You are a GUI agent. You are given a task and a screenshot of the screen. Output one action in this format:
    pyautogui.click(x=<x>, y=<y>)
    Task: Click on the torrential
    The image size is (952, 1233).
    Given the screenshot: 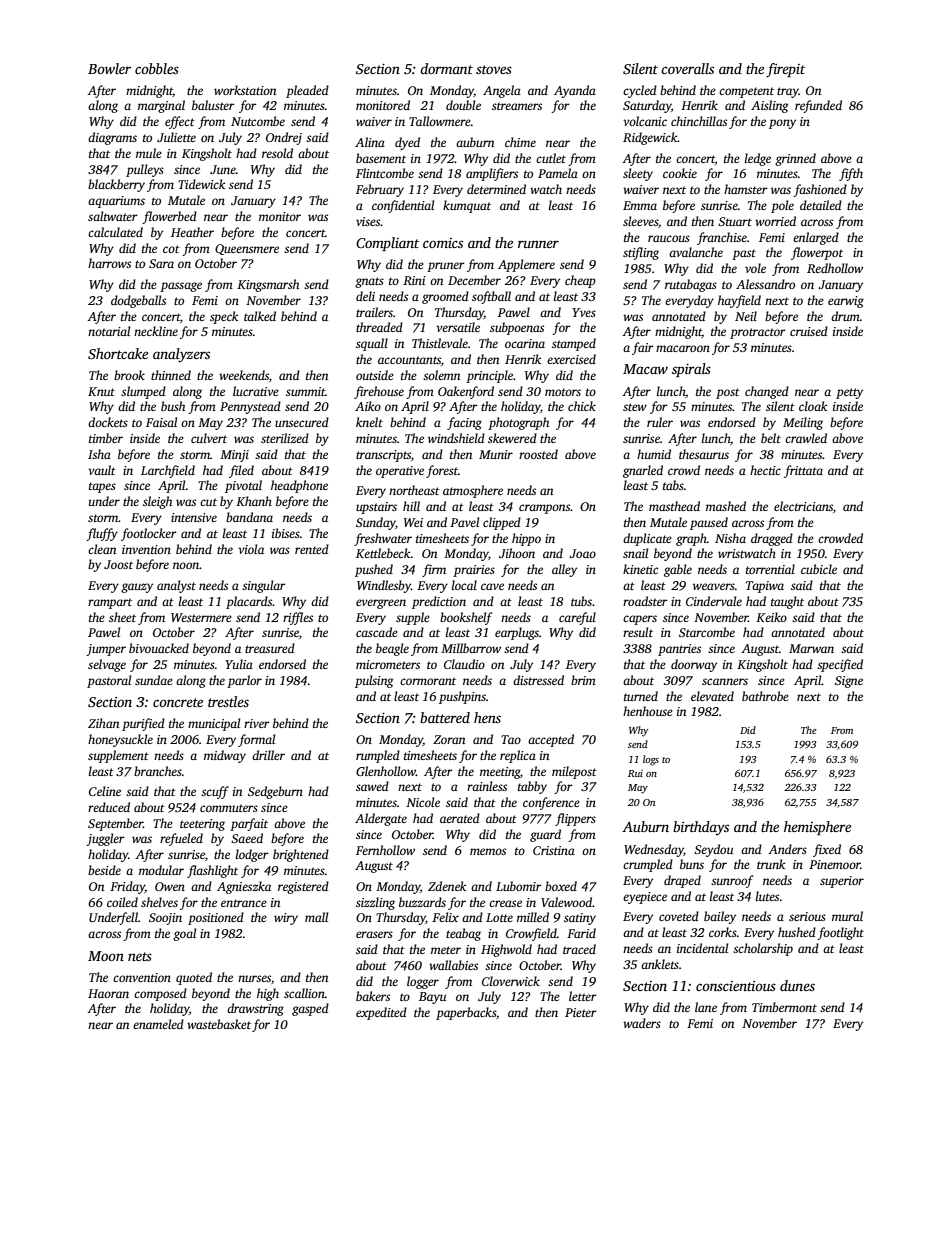 What is the action you would take?
    pyautogui.click(x=770, y=569)
